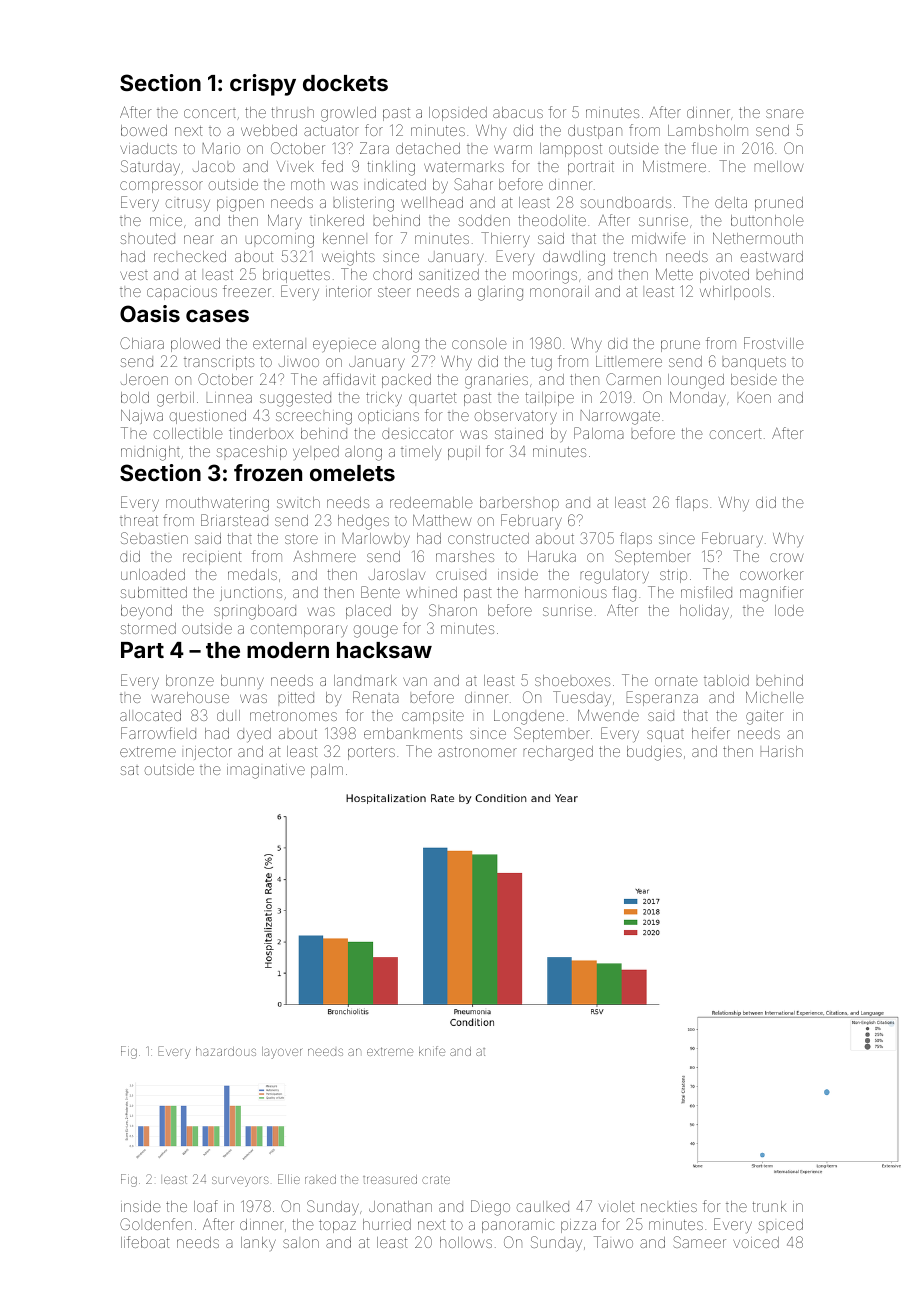  Describe the element at coordinates (195, 345) in the image. I see `plowed` at that location.
